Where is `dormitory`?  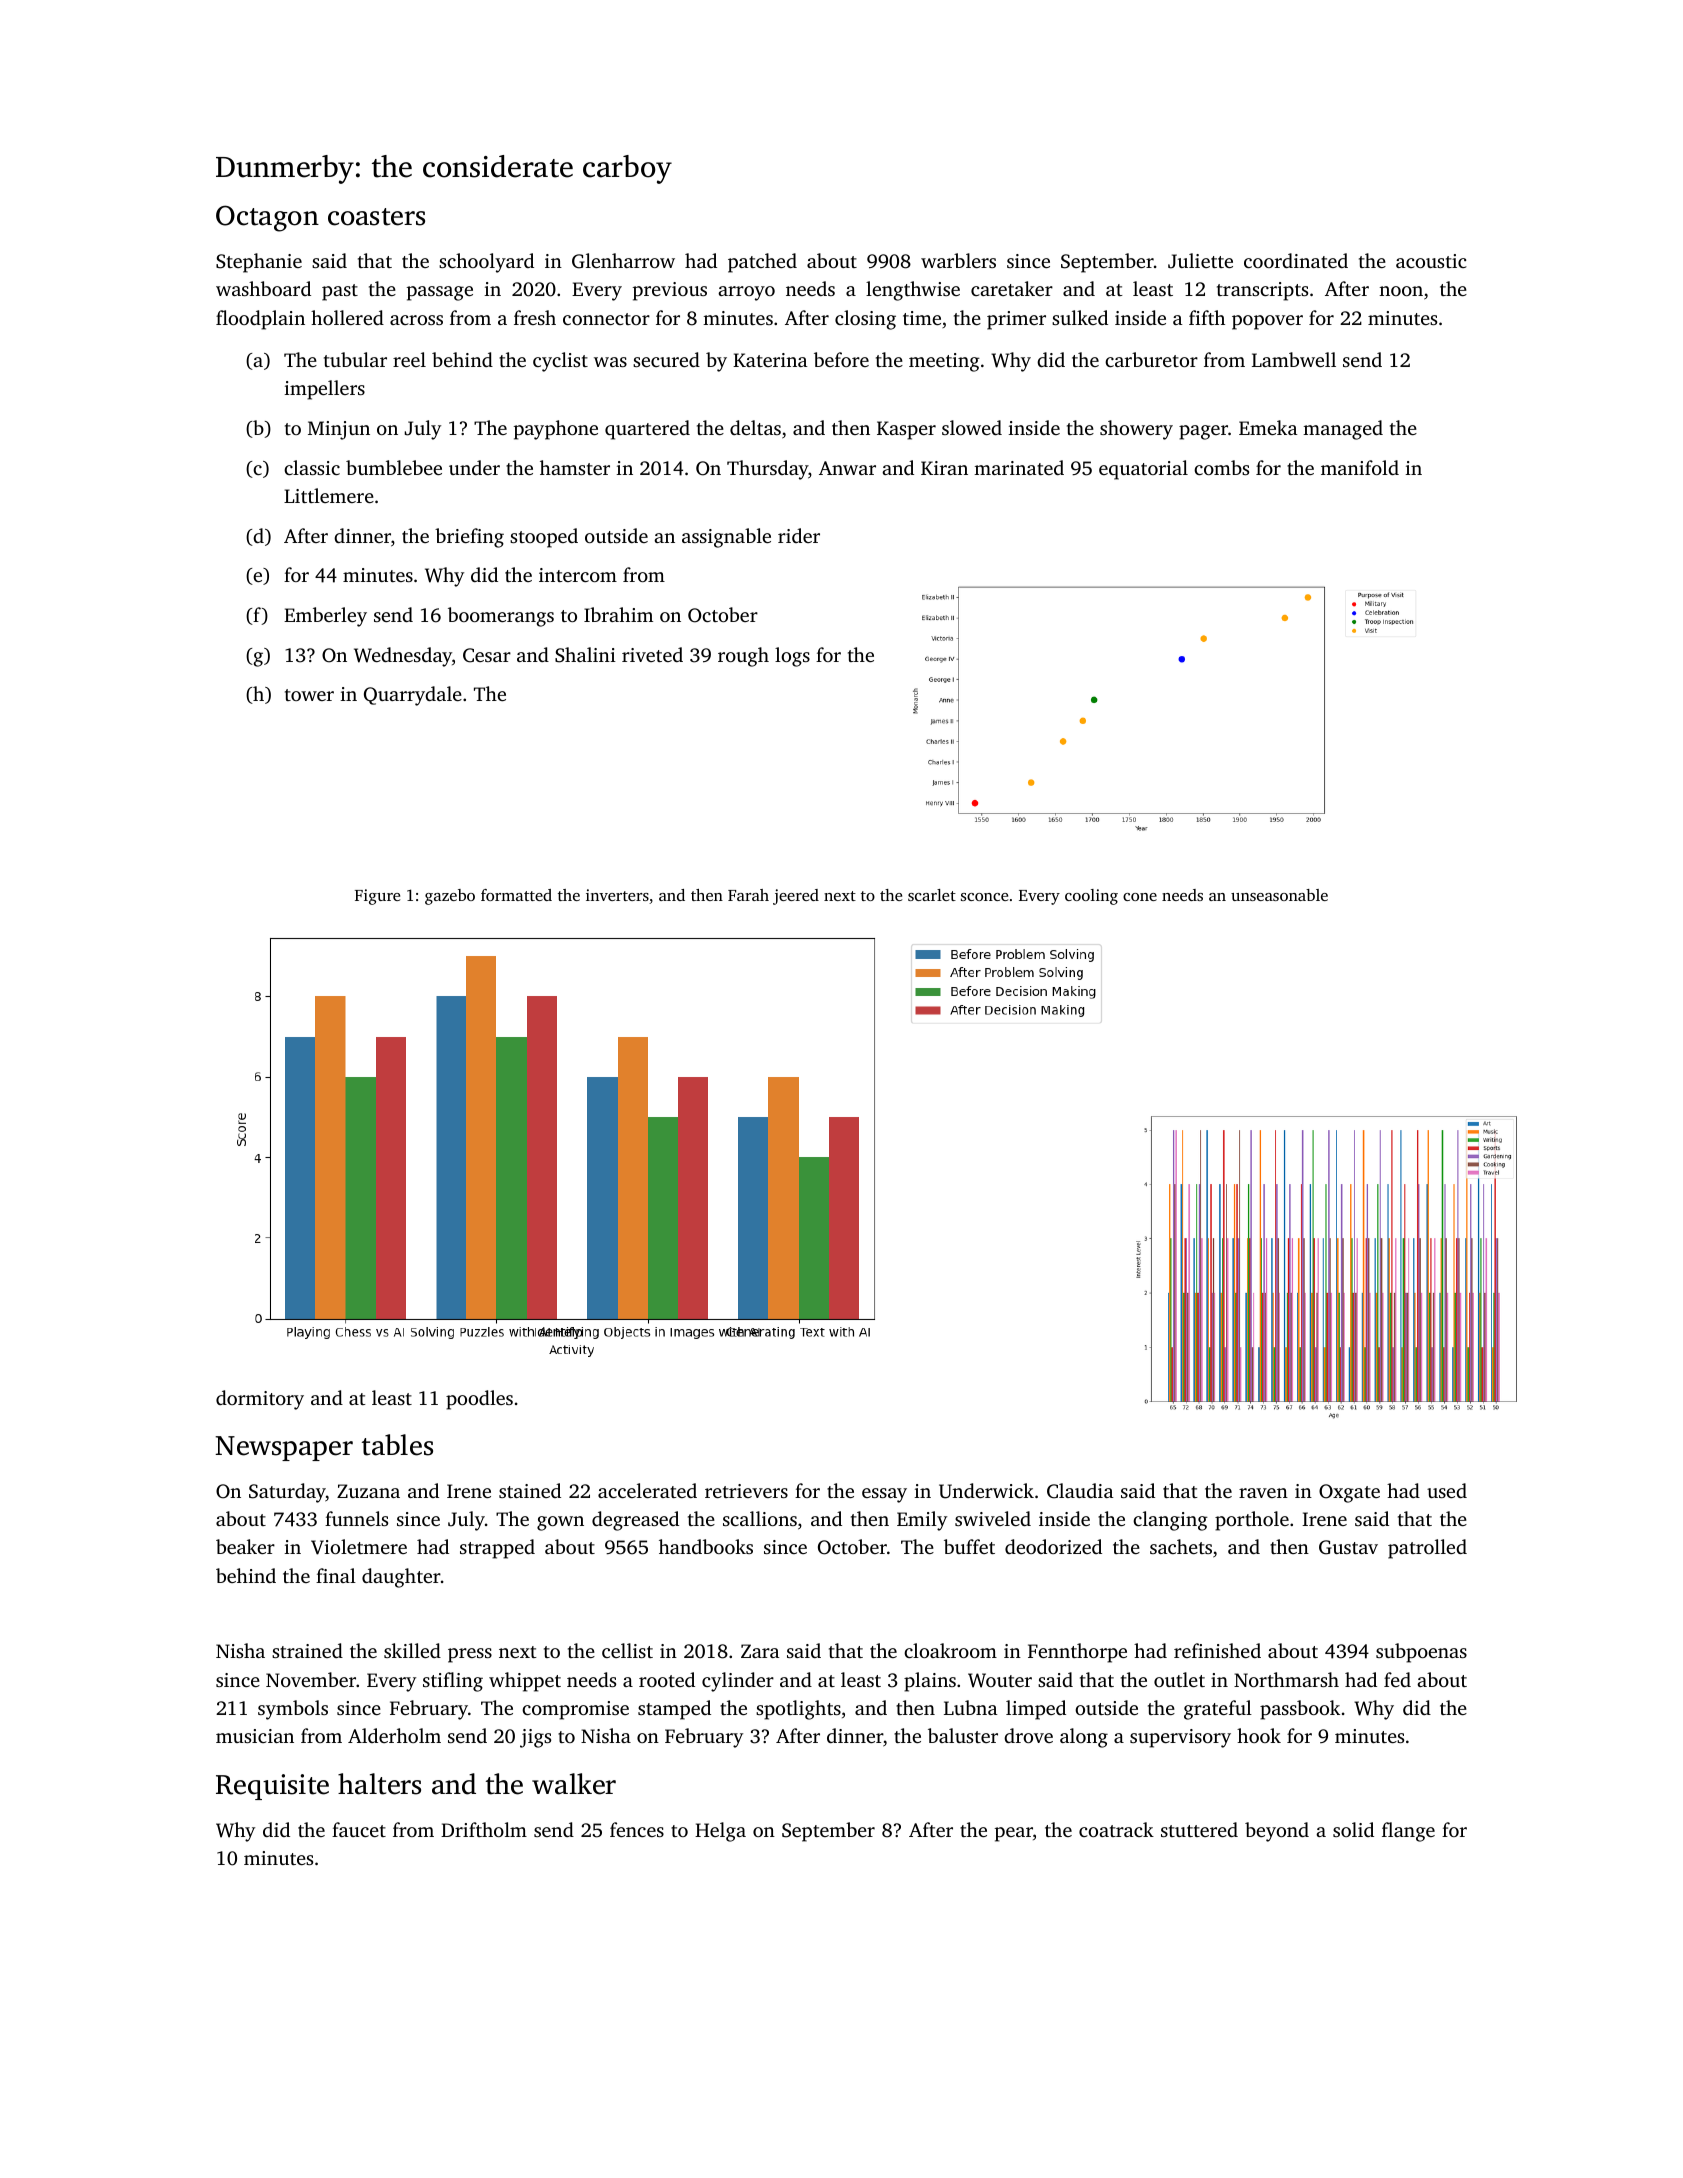 dormitory is located at coordinates (260, 1400).
